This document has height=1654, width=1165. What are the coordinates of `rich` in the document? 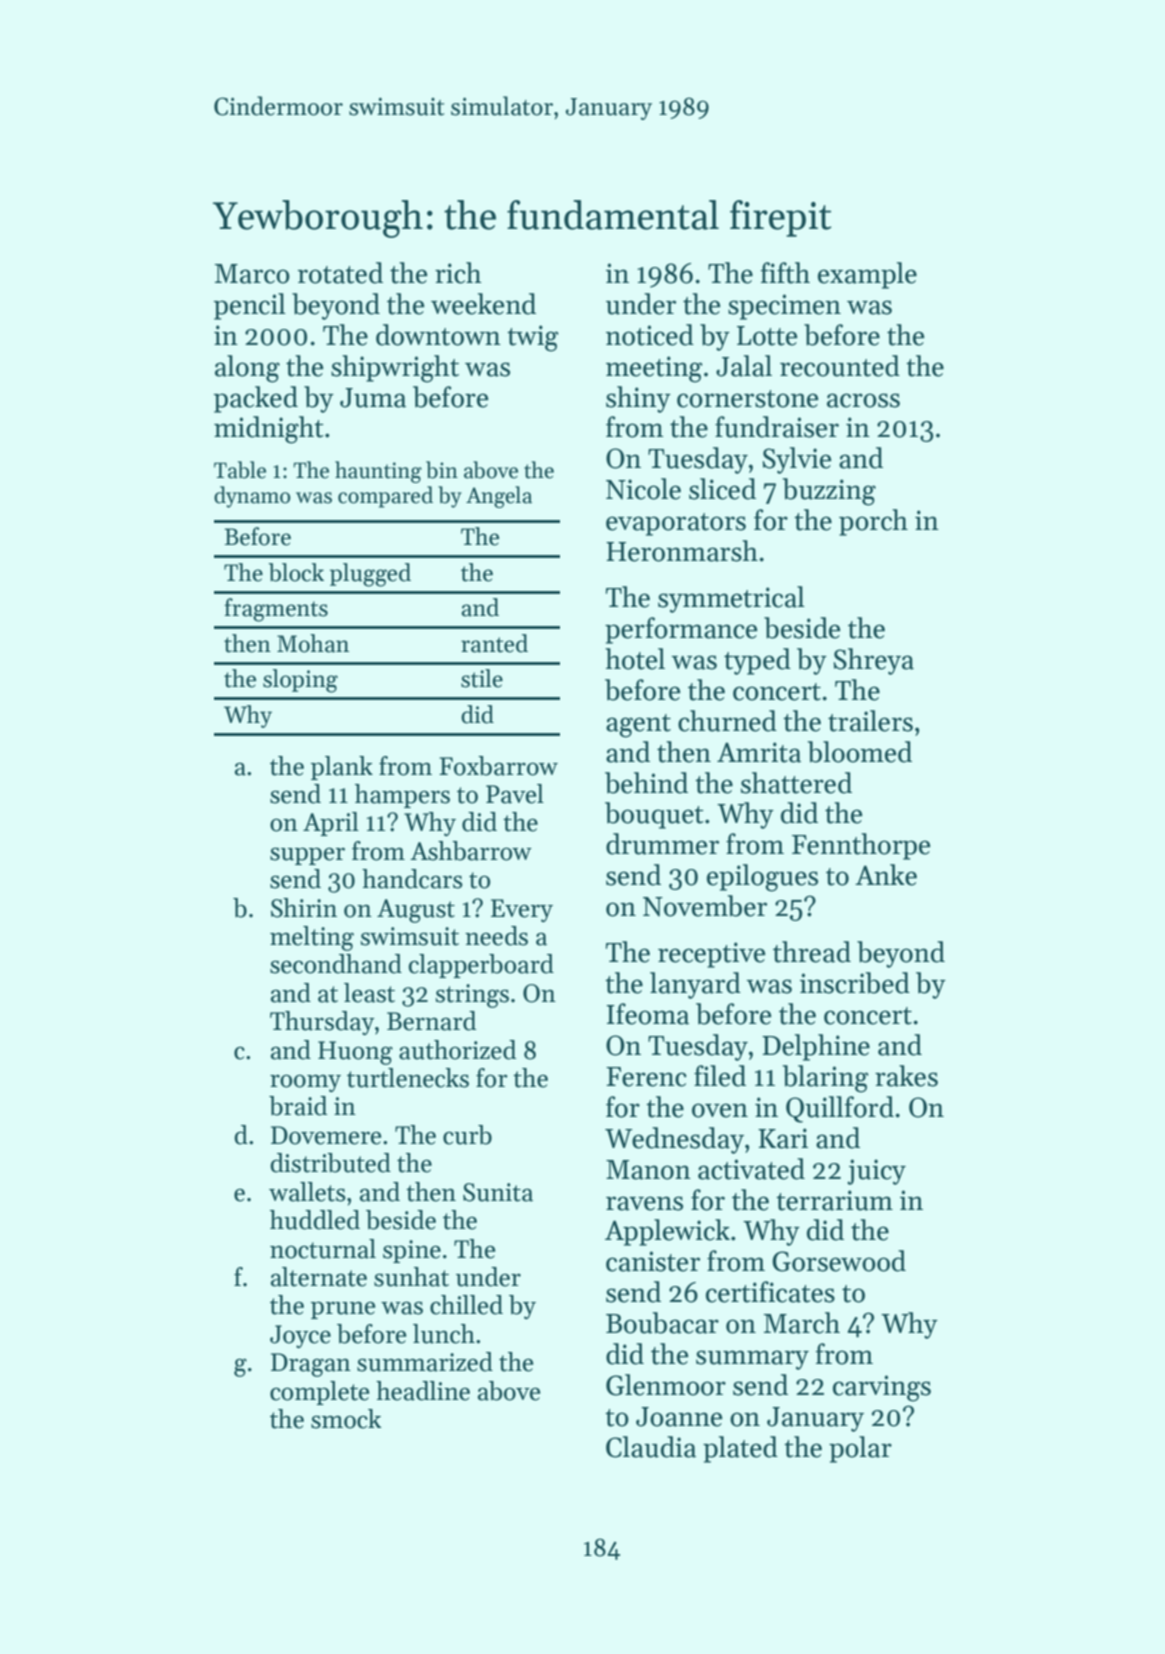 It's located at (458, 273).
